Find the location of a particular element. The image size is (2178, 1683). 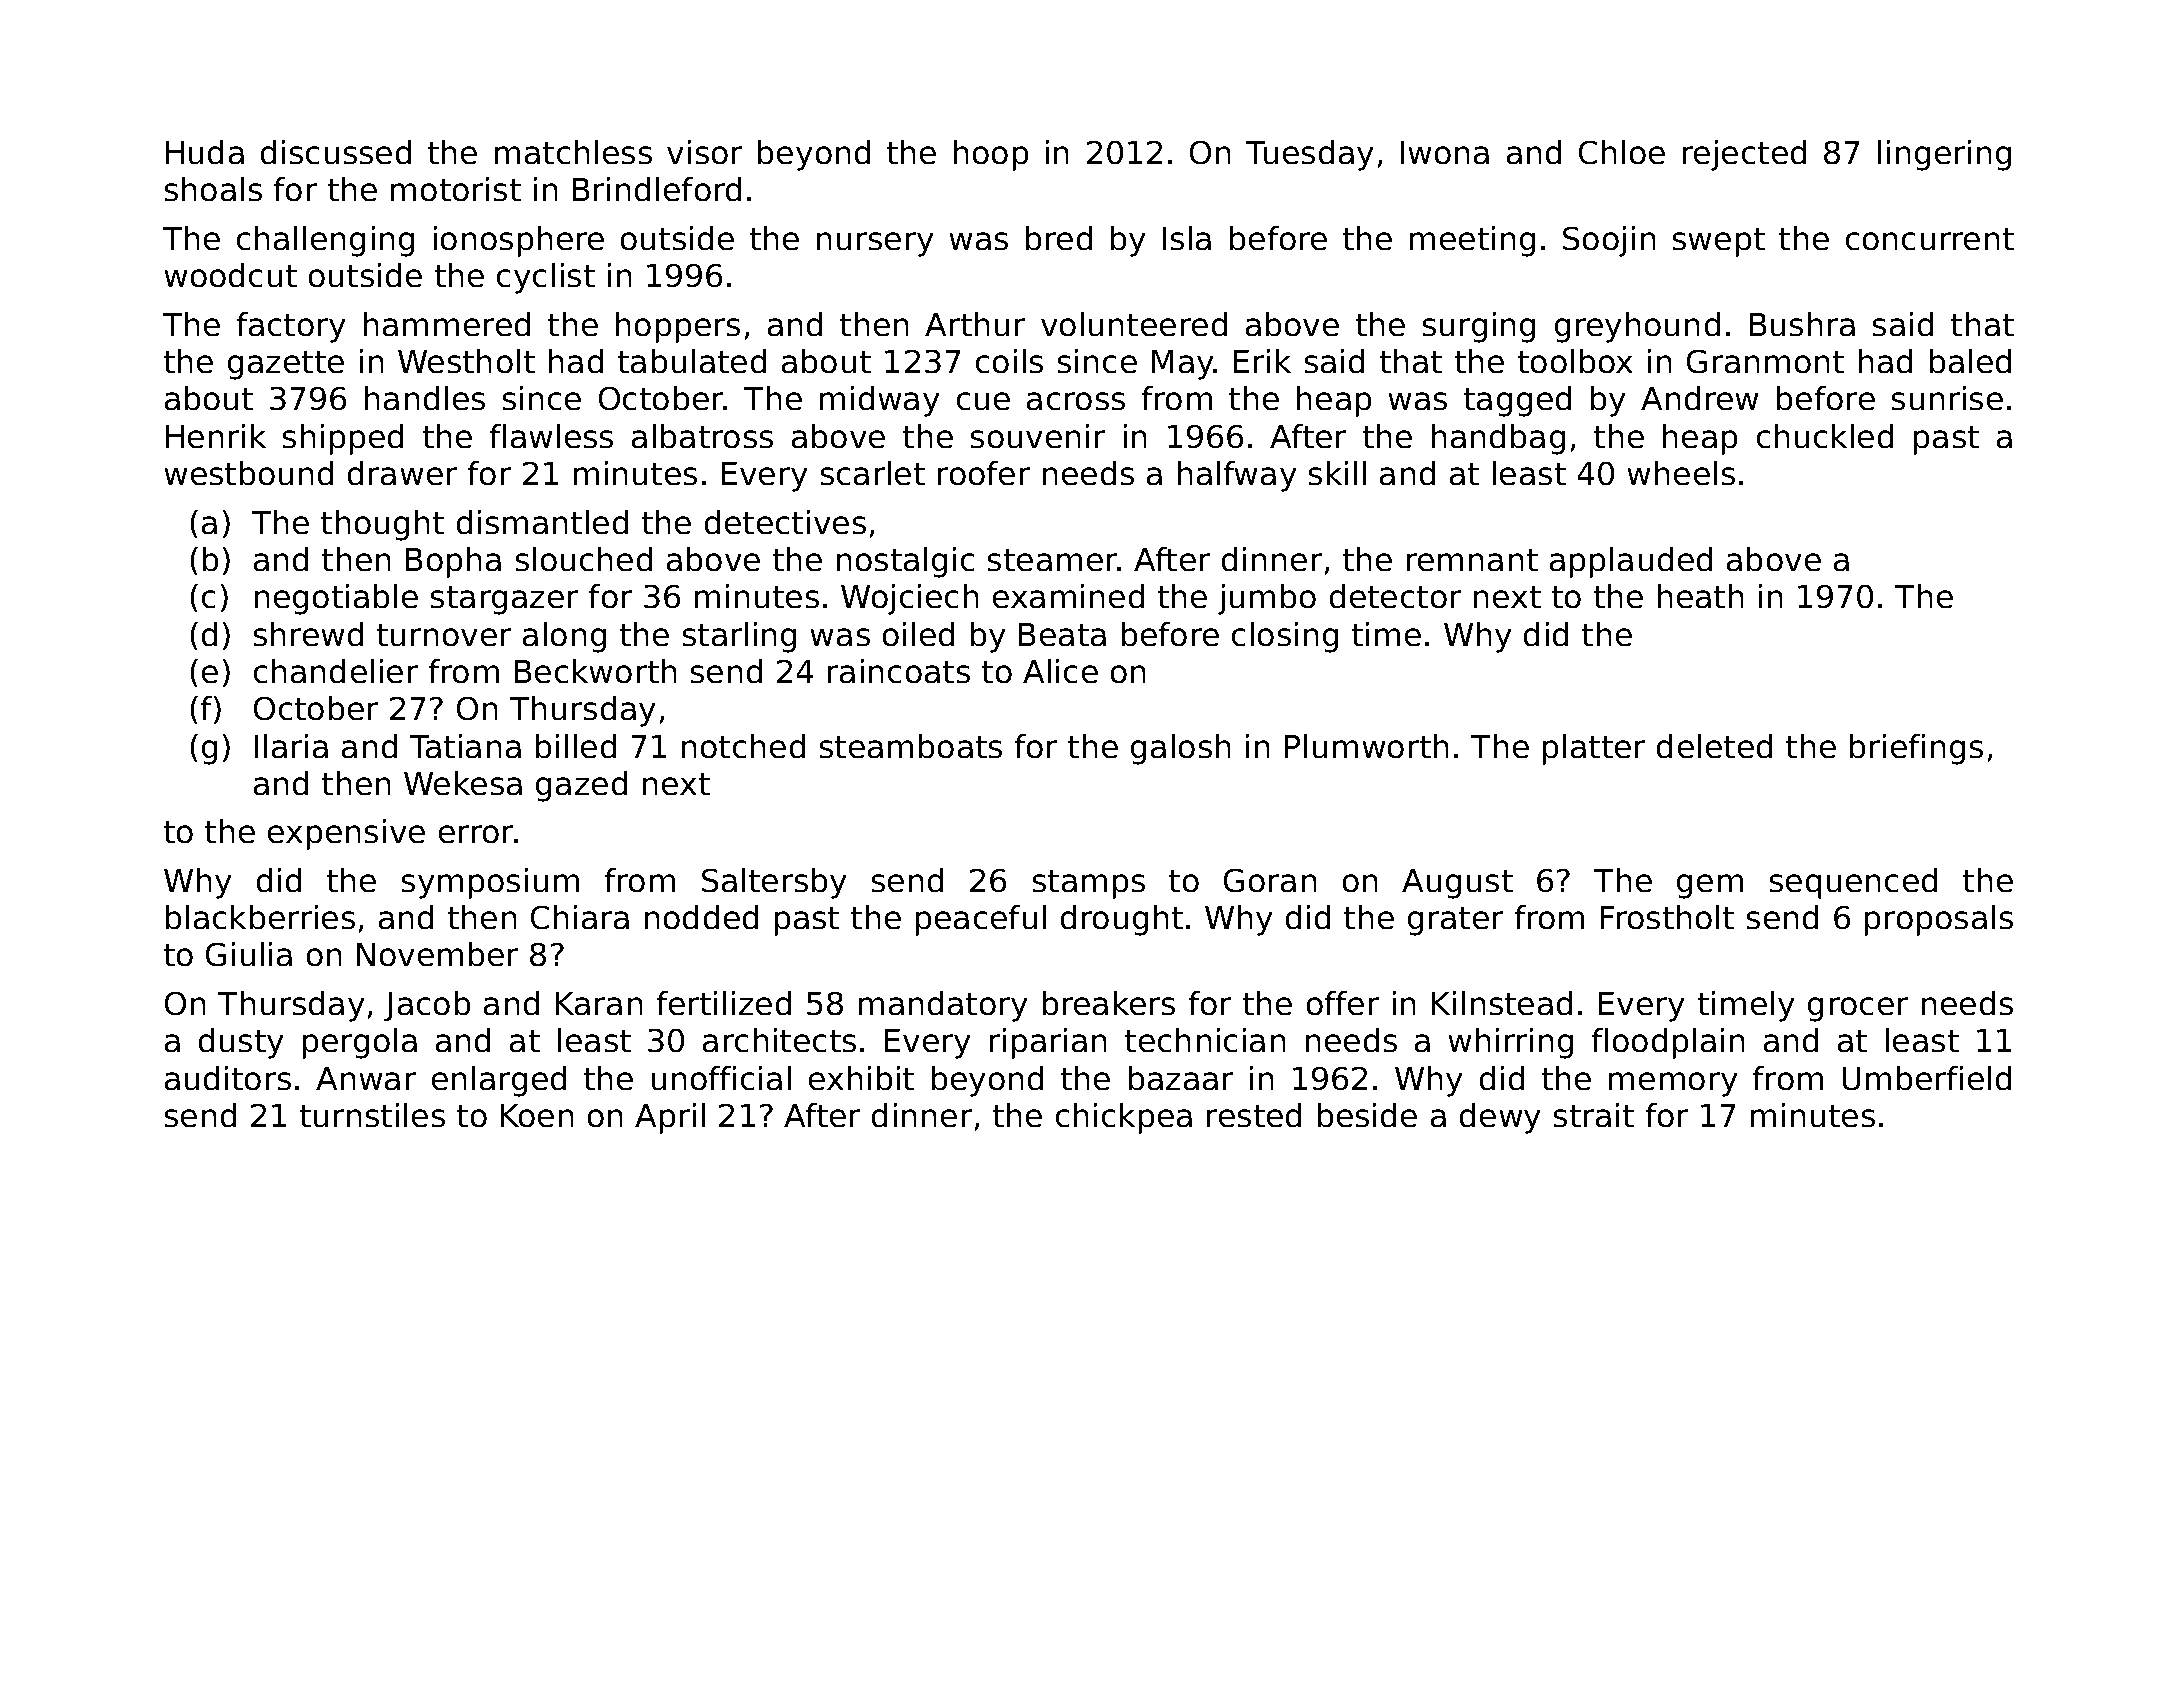

hoop is located at coordinates (991, 155).
